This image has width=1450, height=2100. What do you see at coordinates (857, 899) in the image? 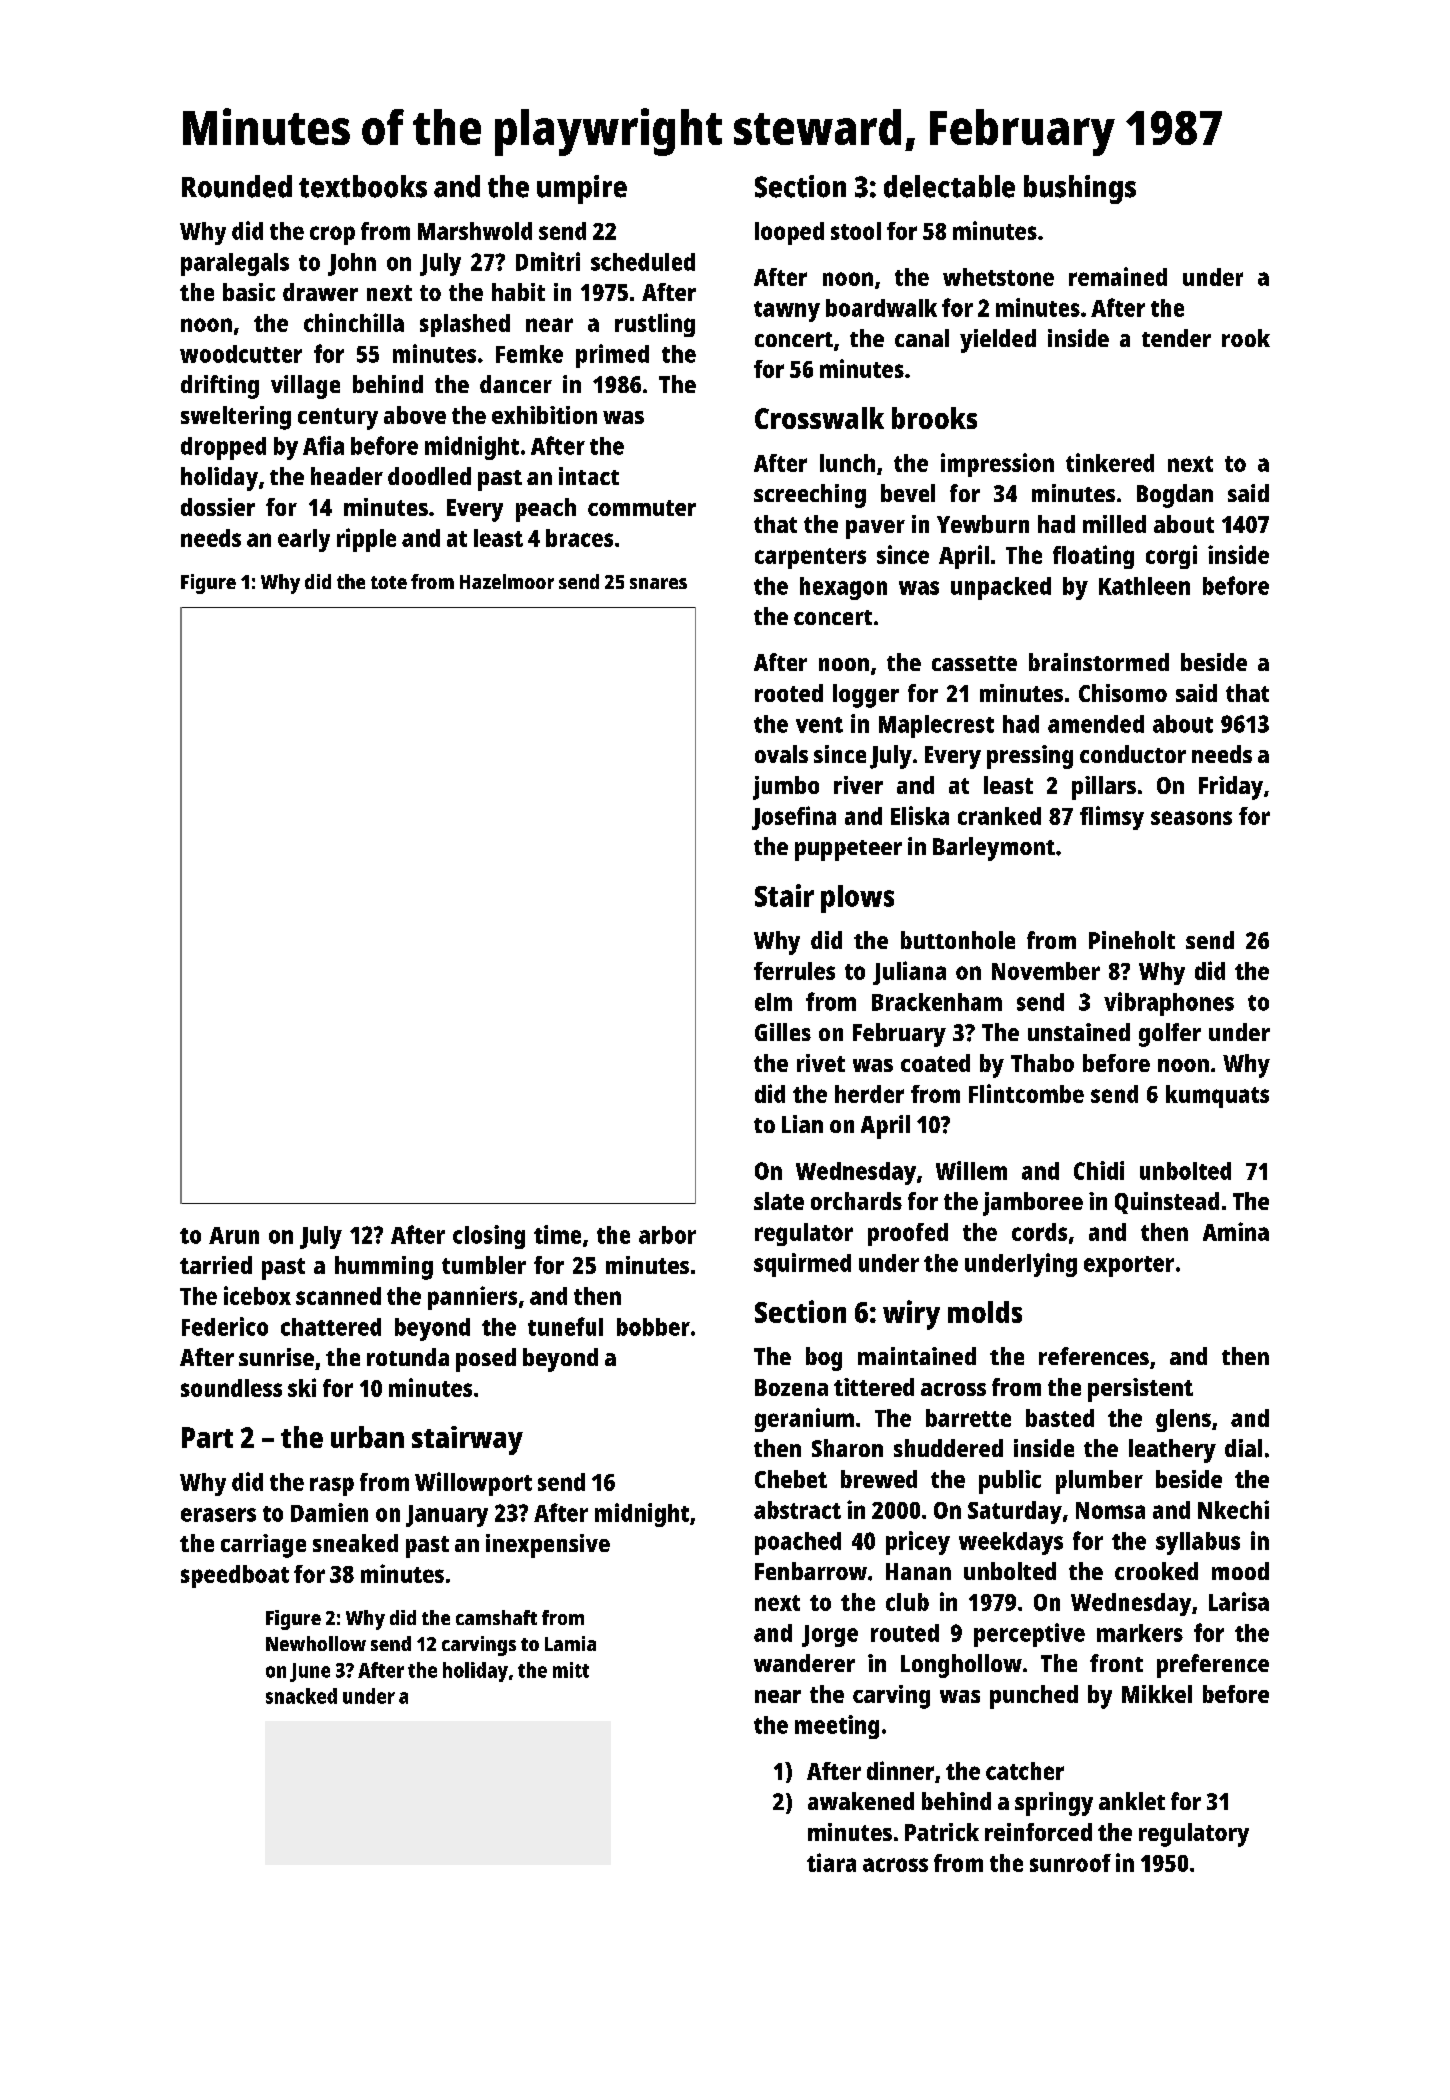
I see `plows` at bounding box center [857, 899].
